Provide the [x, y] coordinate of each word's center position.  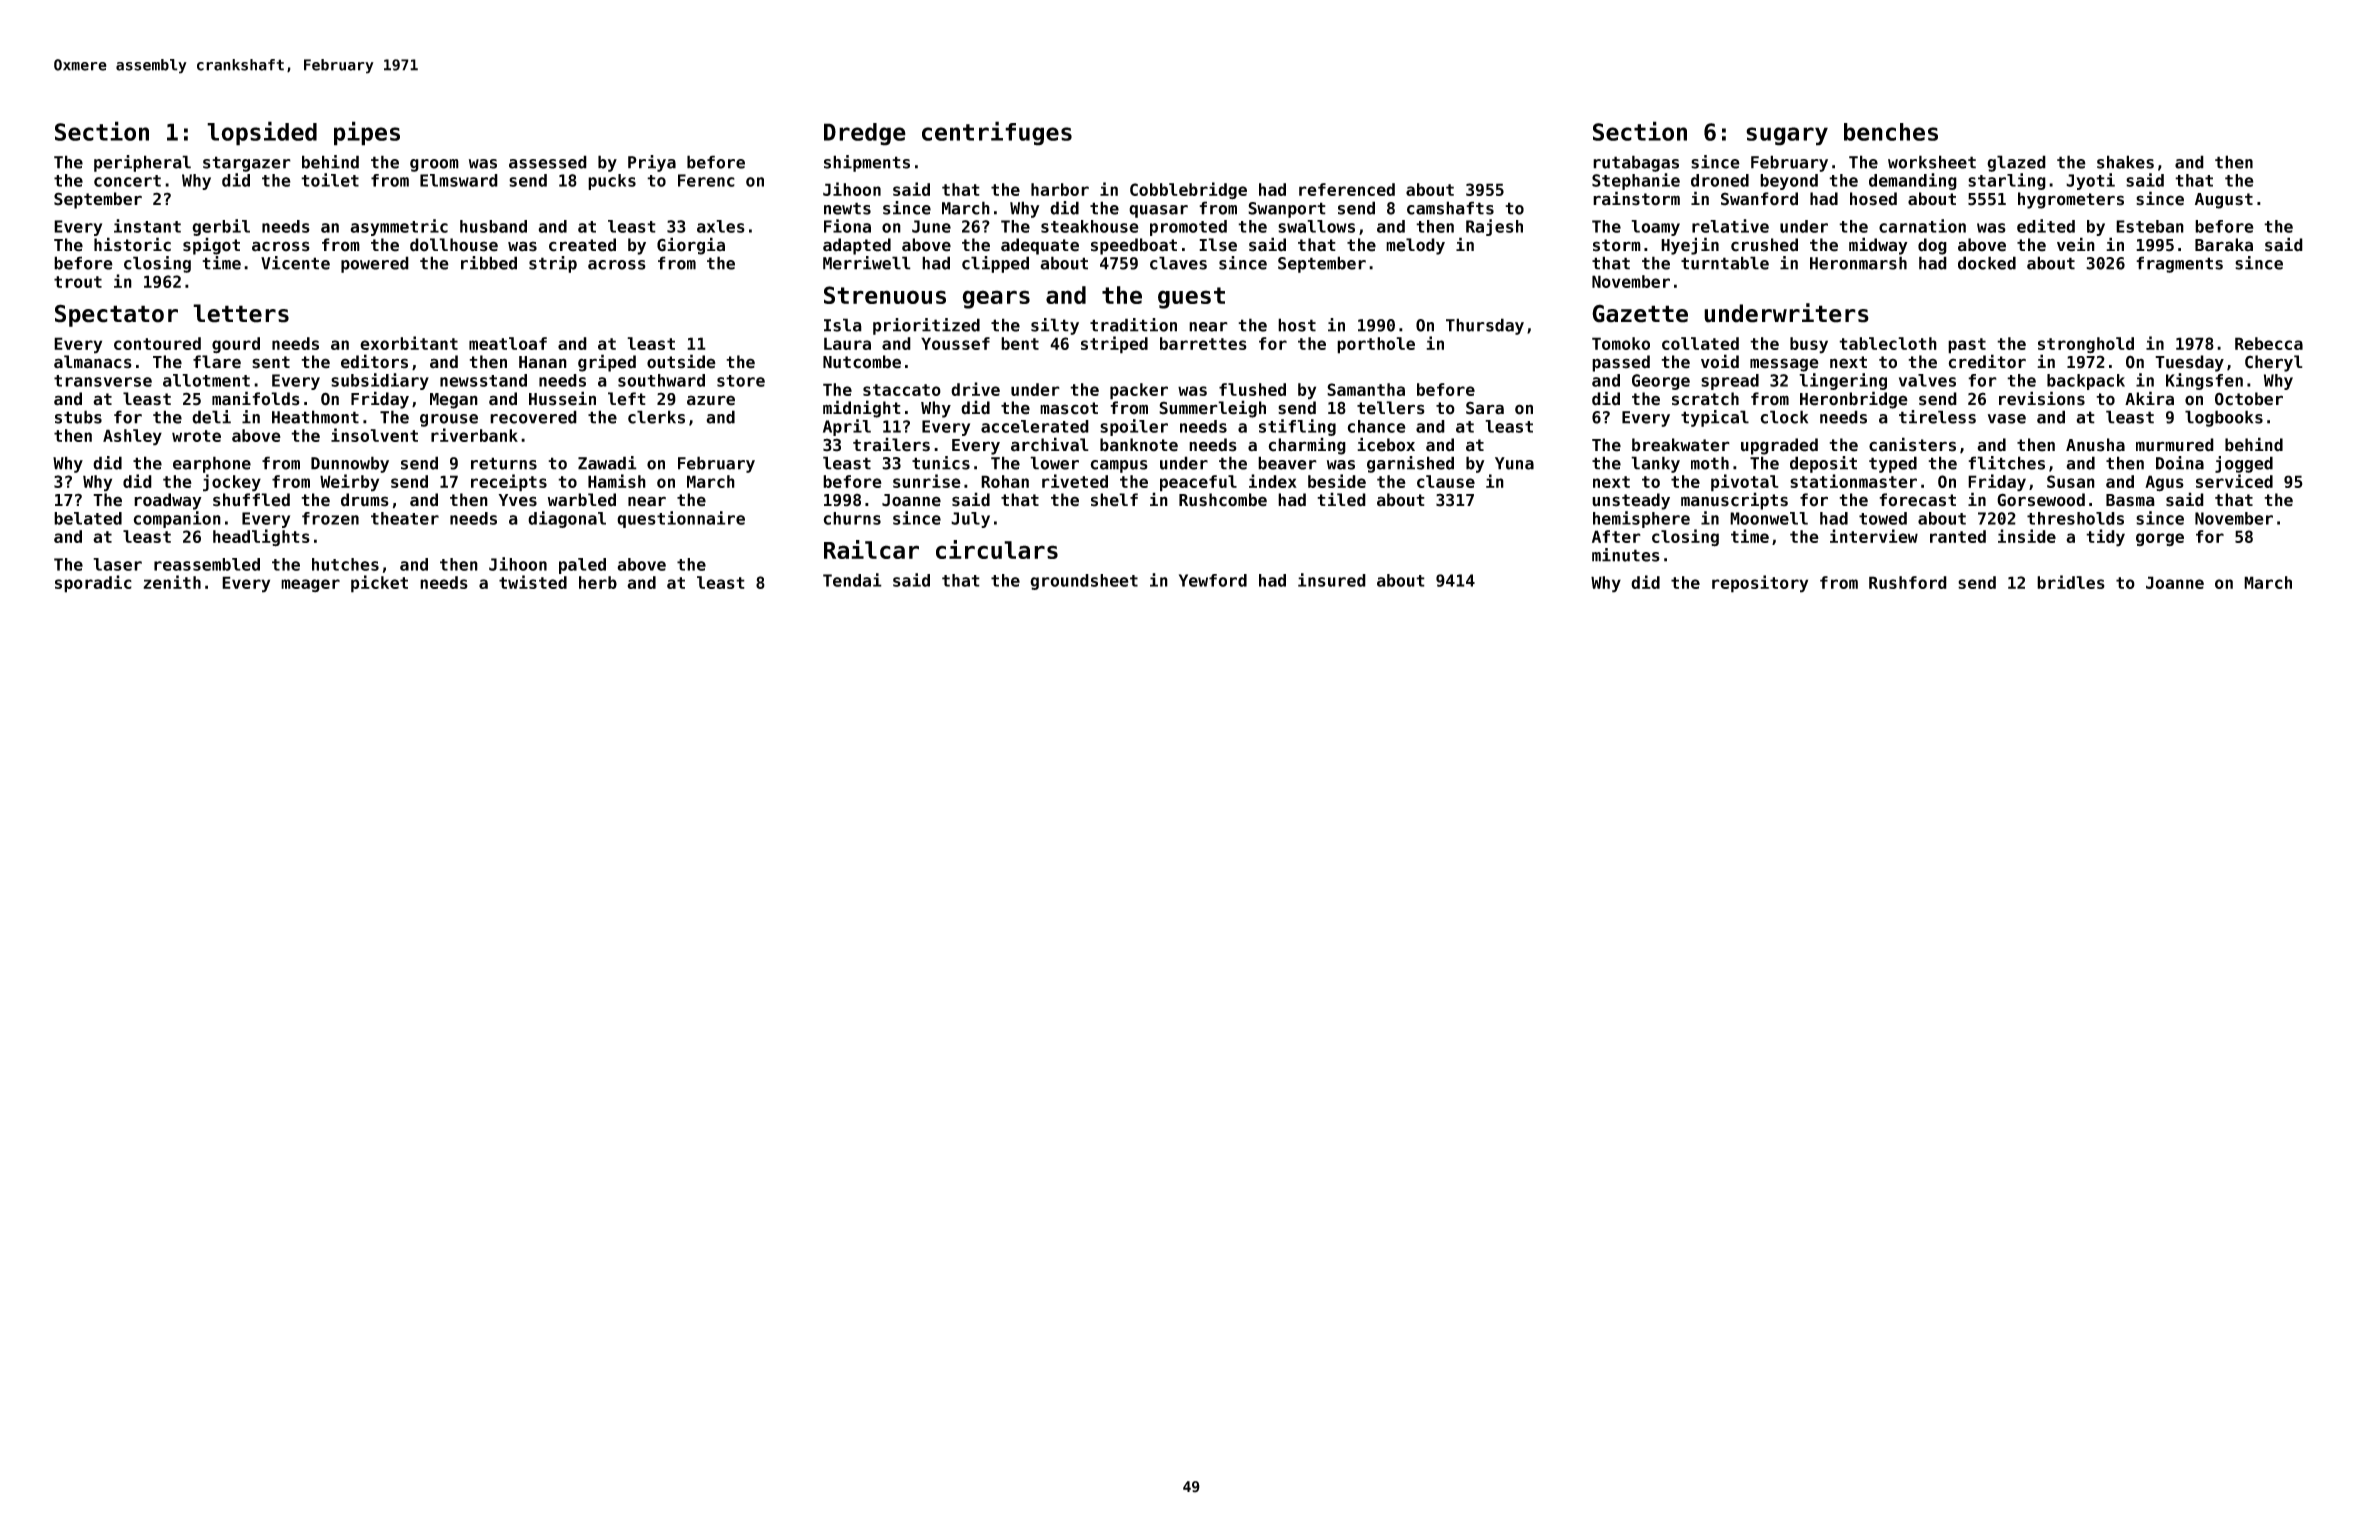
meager [310, 585]
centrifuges [997, 133]
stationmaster [1853, 481]
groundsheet [1084, 582]
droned [1720, 180]
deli [211, 417]
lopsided [262, 133]
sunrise [927, 481]
